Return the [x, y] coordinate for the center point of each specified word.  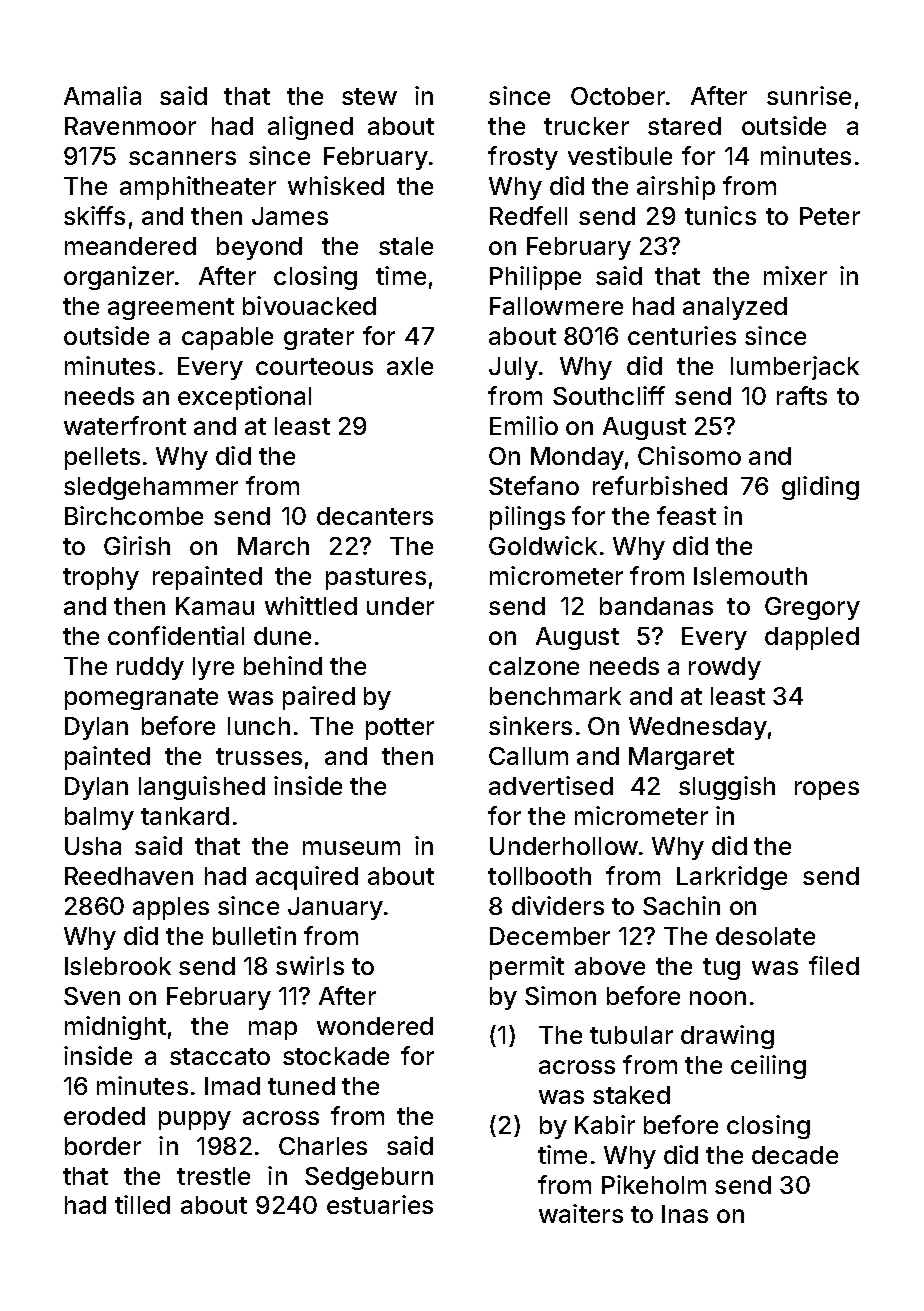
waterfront [125, 425]
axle [410, 366]
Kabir [605, 1124]
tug [721, 969]
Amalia [102, 95]
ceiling [768, 1067]
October [618, 96]
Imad [232, 1086]
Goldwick [543, 545]
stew [369, 96]
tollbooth [539, 876]
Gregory [812, 608]
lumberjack [795, 368]
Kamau [215, 606]
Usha [93, 846]
